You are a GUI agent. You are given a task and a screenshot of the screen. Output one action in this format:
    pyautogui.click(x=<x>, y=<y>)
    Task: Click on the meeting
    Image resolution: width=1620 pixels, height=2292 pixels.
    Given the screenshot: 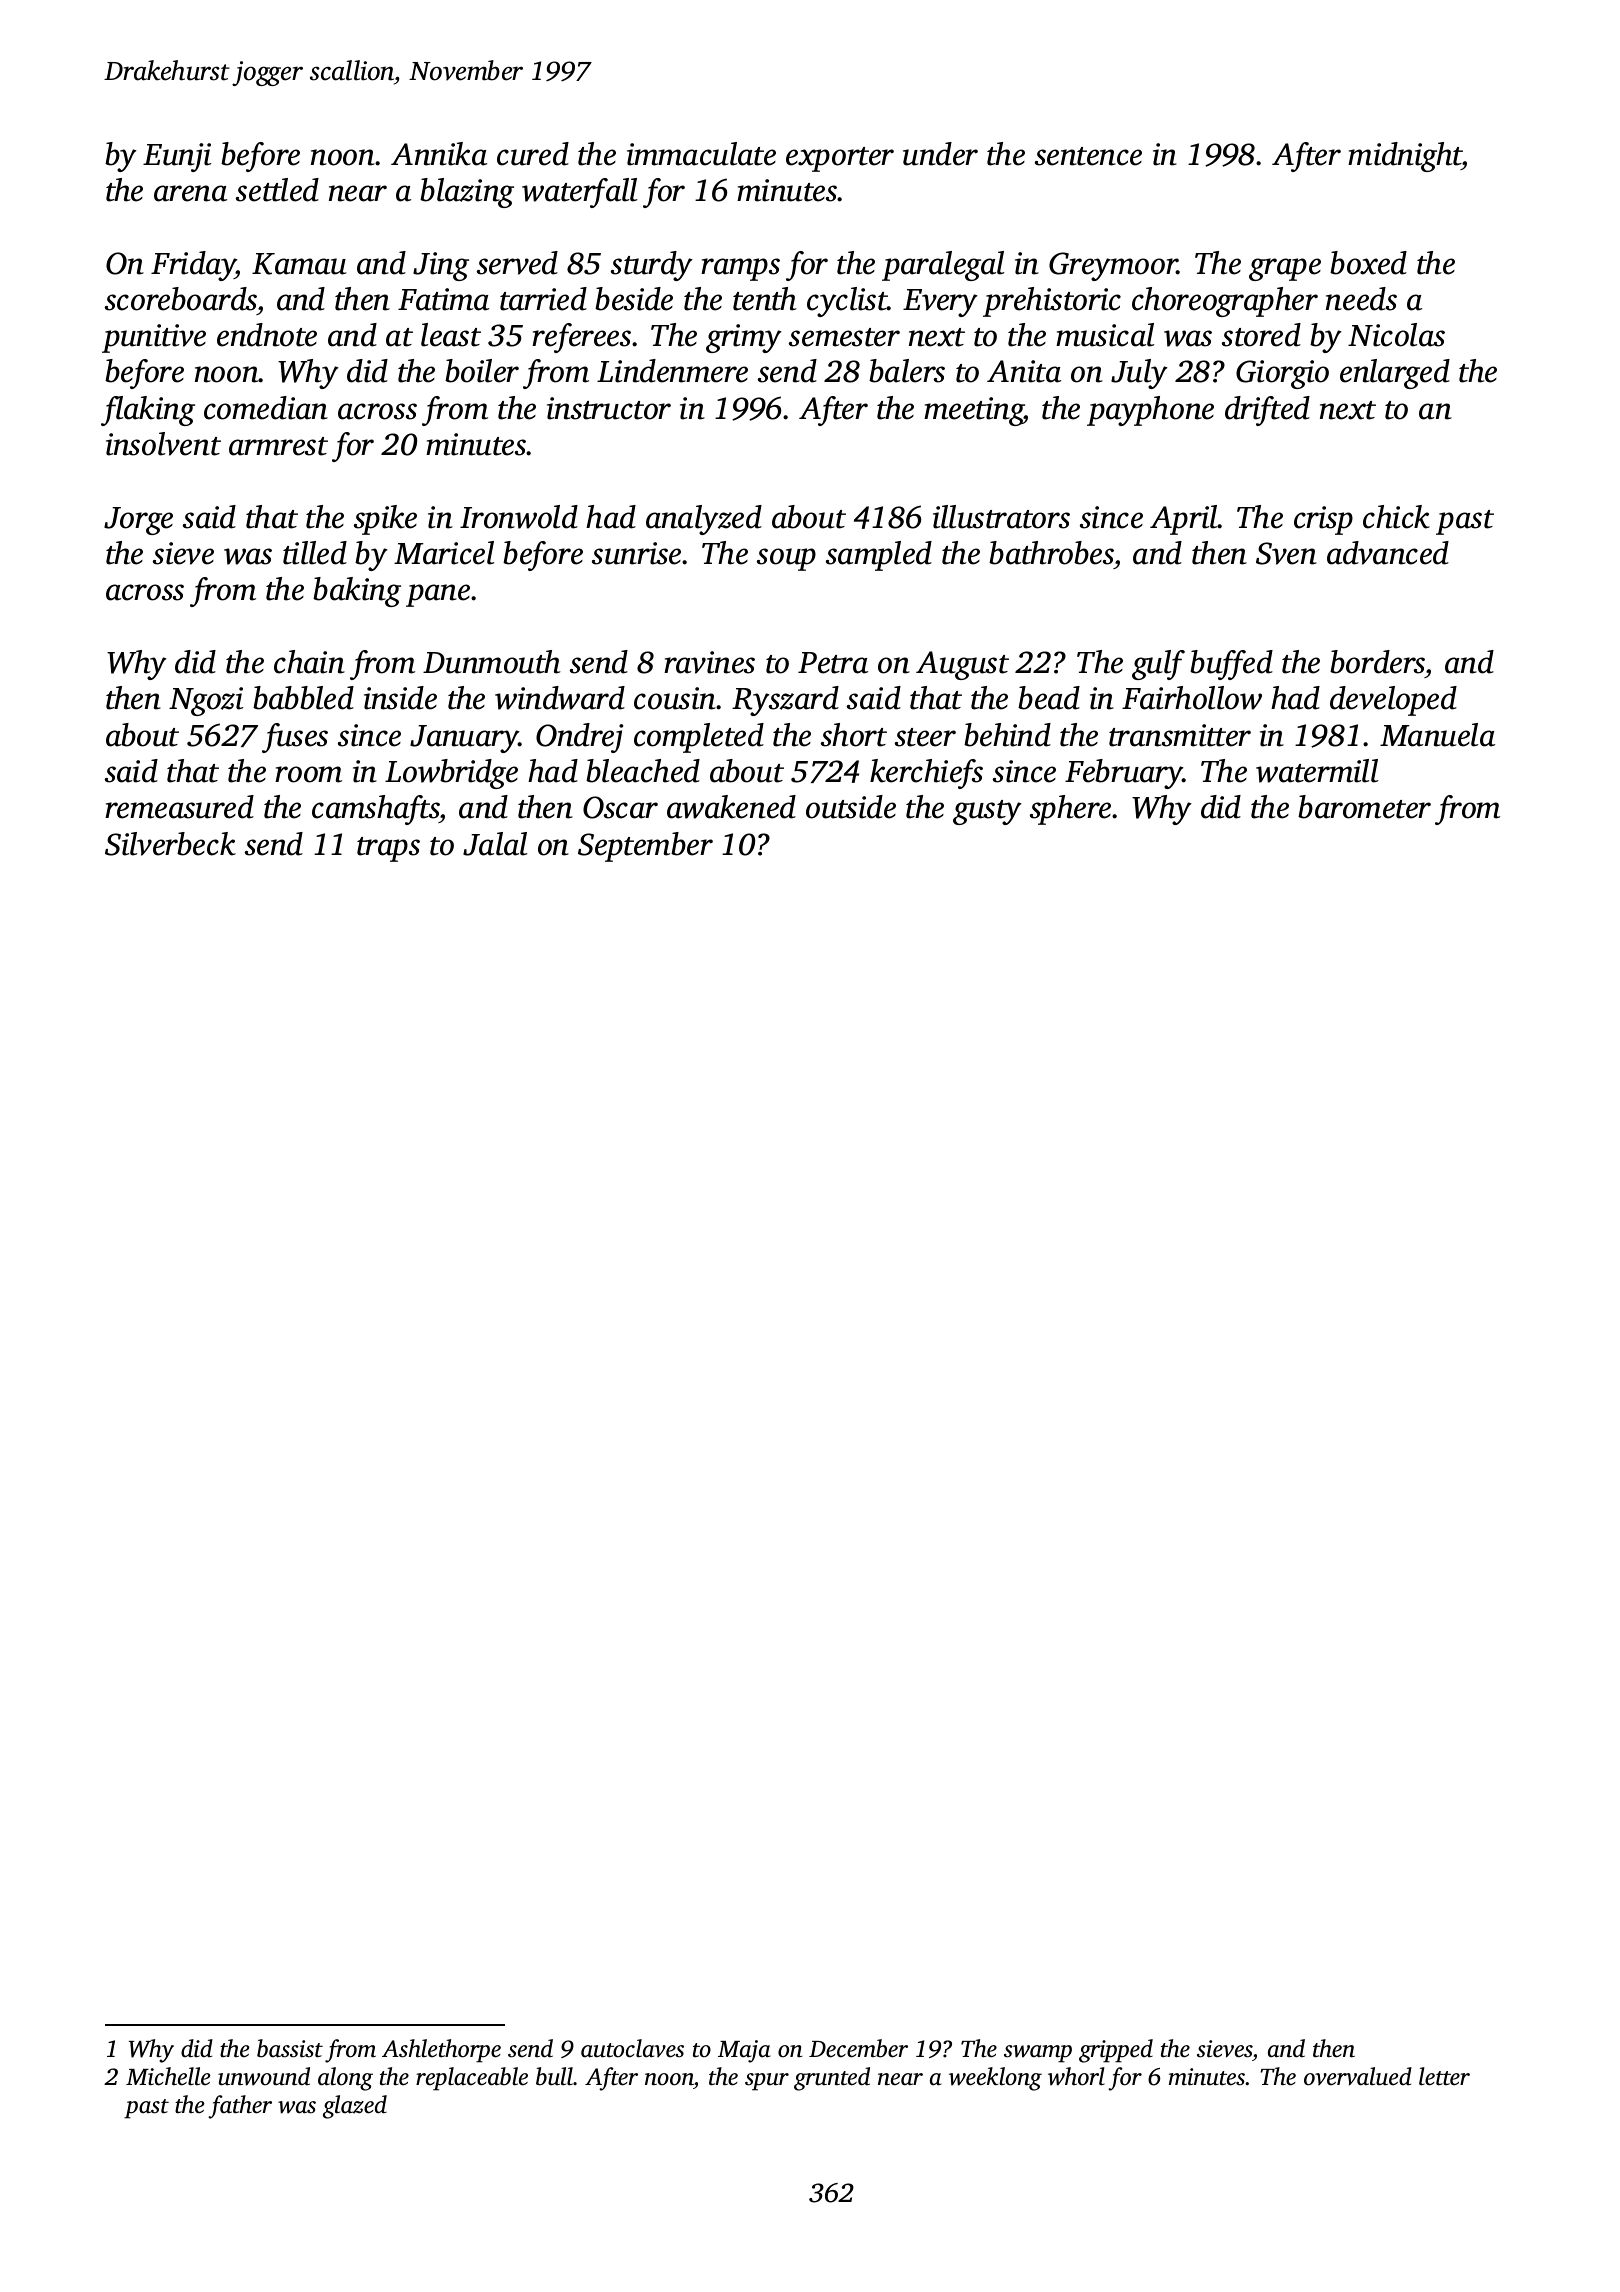 What is the action you would take?
    pyautogui.click(x=974, y=411)
